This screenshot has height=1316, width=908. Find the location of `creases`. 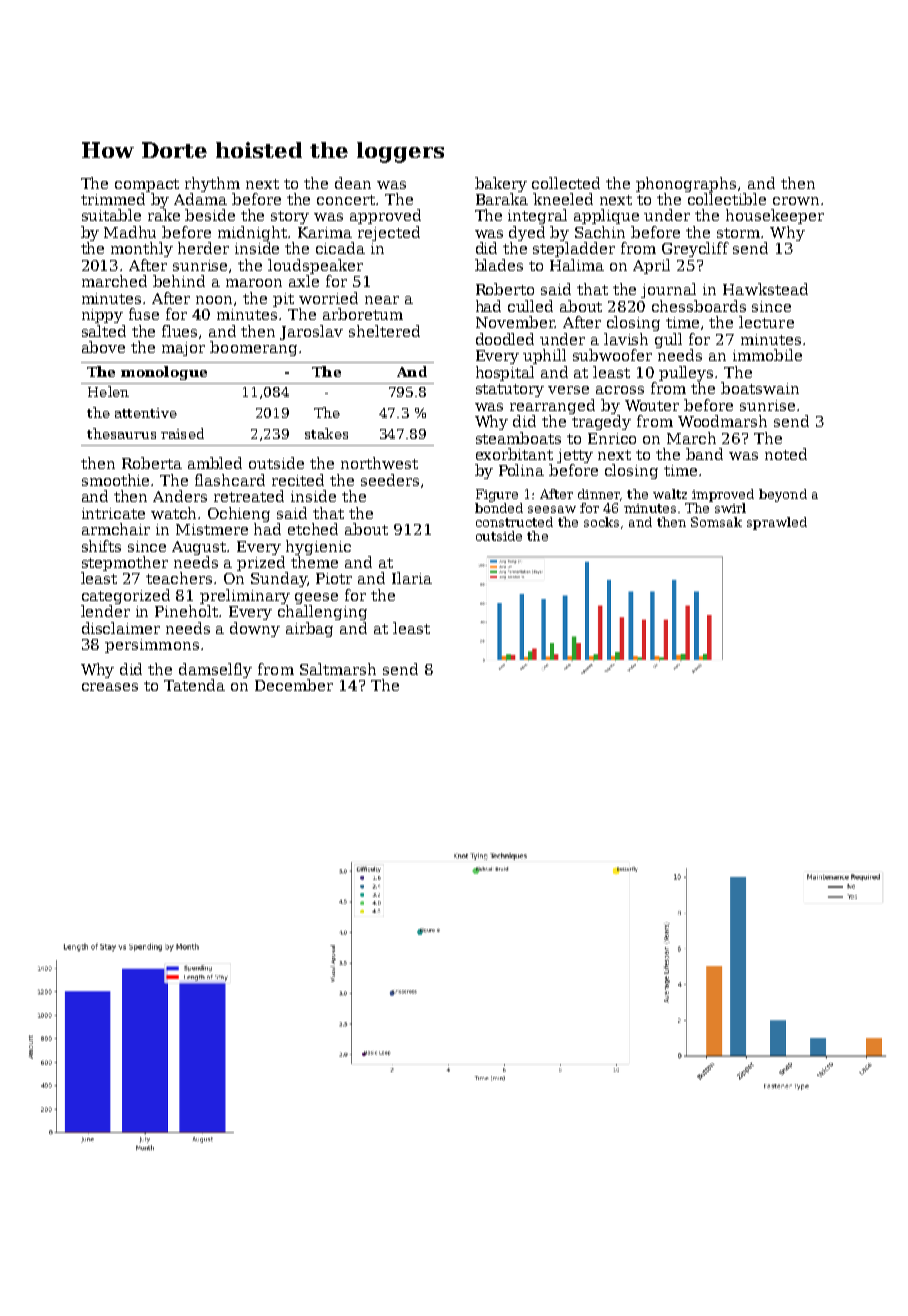

creases is located at coordinates (110, 687).
